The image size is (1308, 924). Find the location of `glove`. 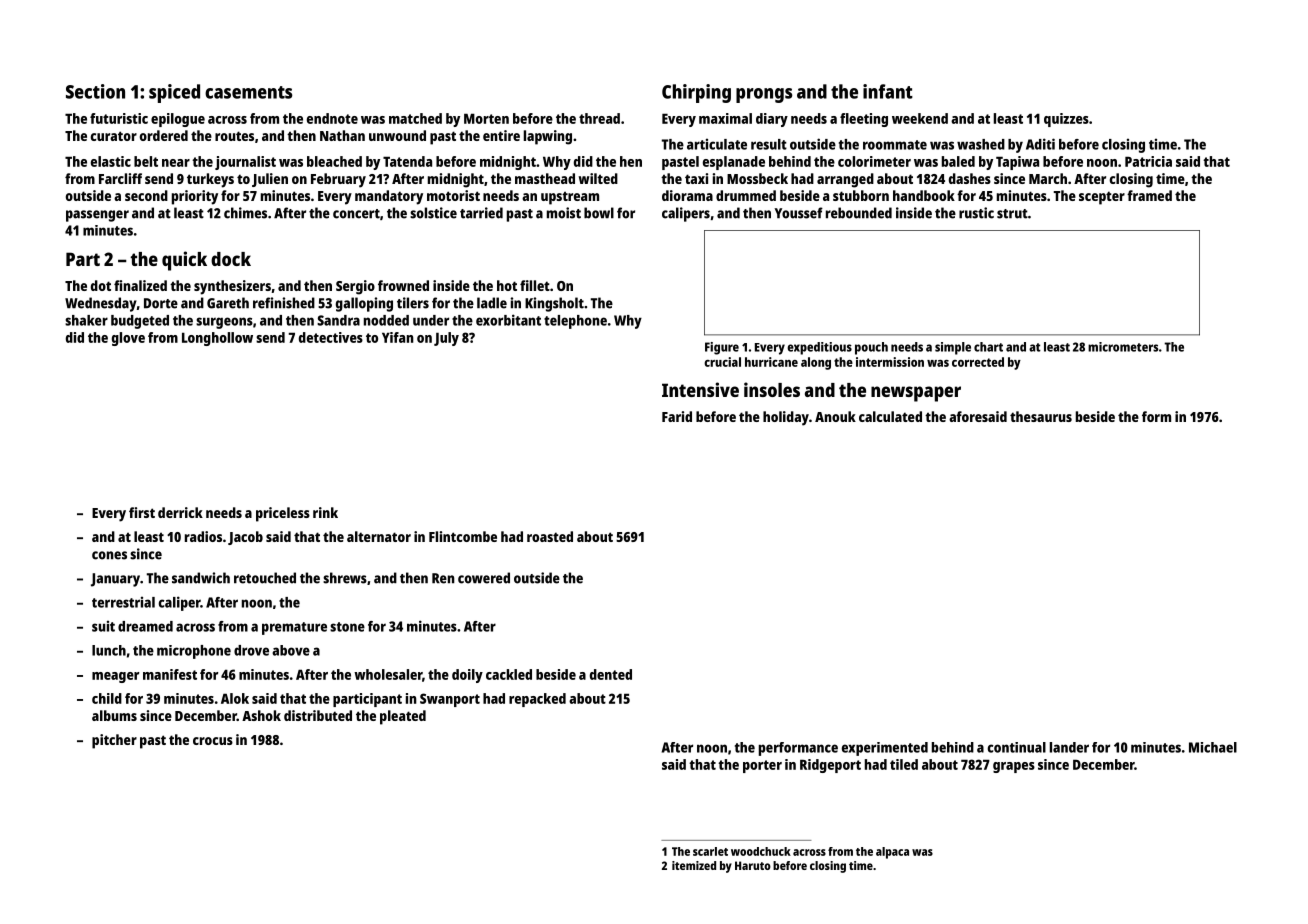

glove is located at coordinates (128, 339).
